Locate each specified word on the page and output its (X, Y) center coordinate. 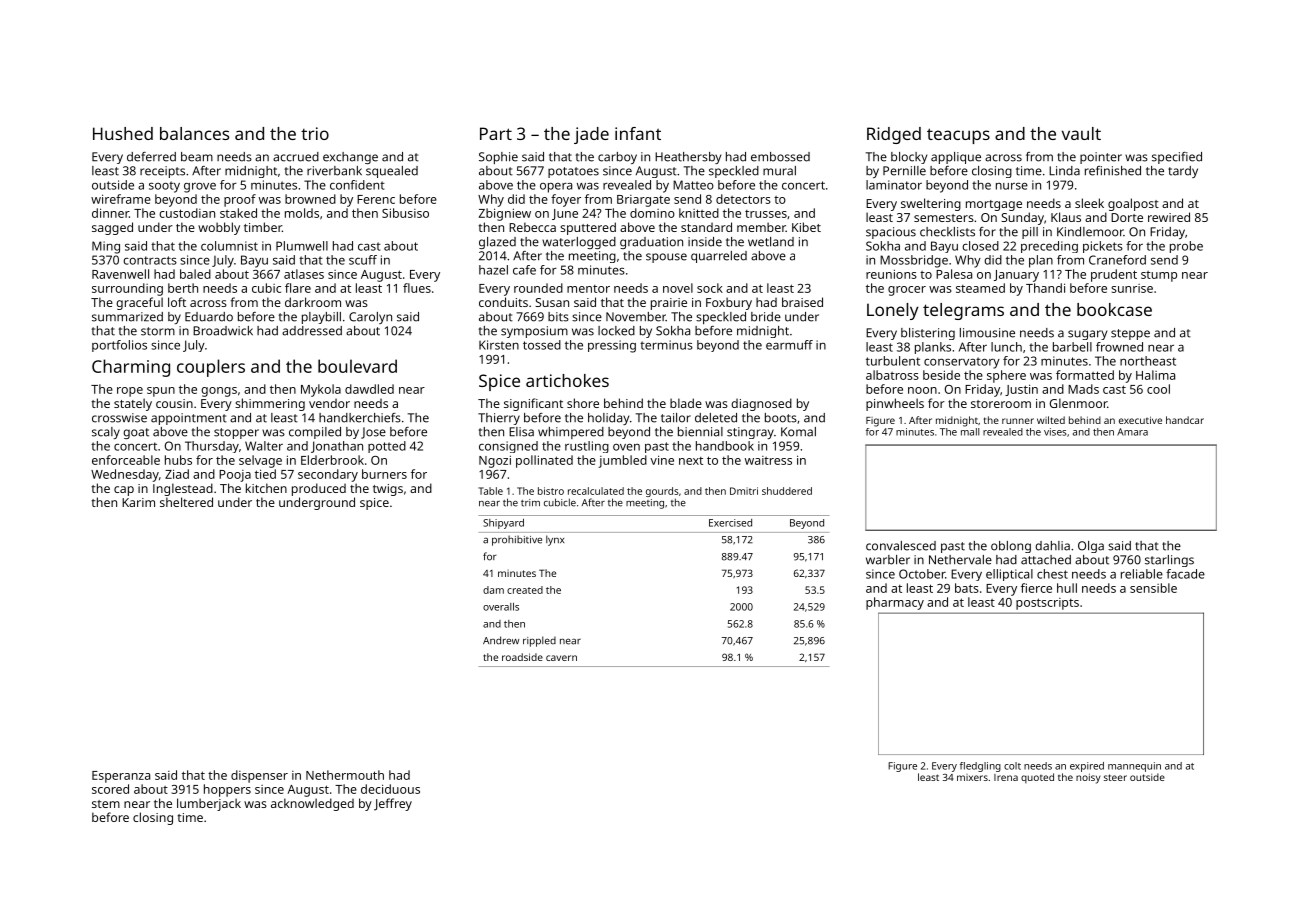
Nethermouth (345, 775)
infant (638, 133)
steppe (1130, 334)
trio (315, 133)
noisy (1088, 778)
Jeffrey (393, 804)
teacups (958, 136)
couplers (211, 368)
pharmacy (895, 603)
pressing (612, 346)
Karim (138, 502)
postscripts (1047, 604)
